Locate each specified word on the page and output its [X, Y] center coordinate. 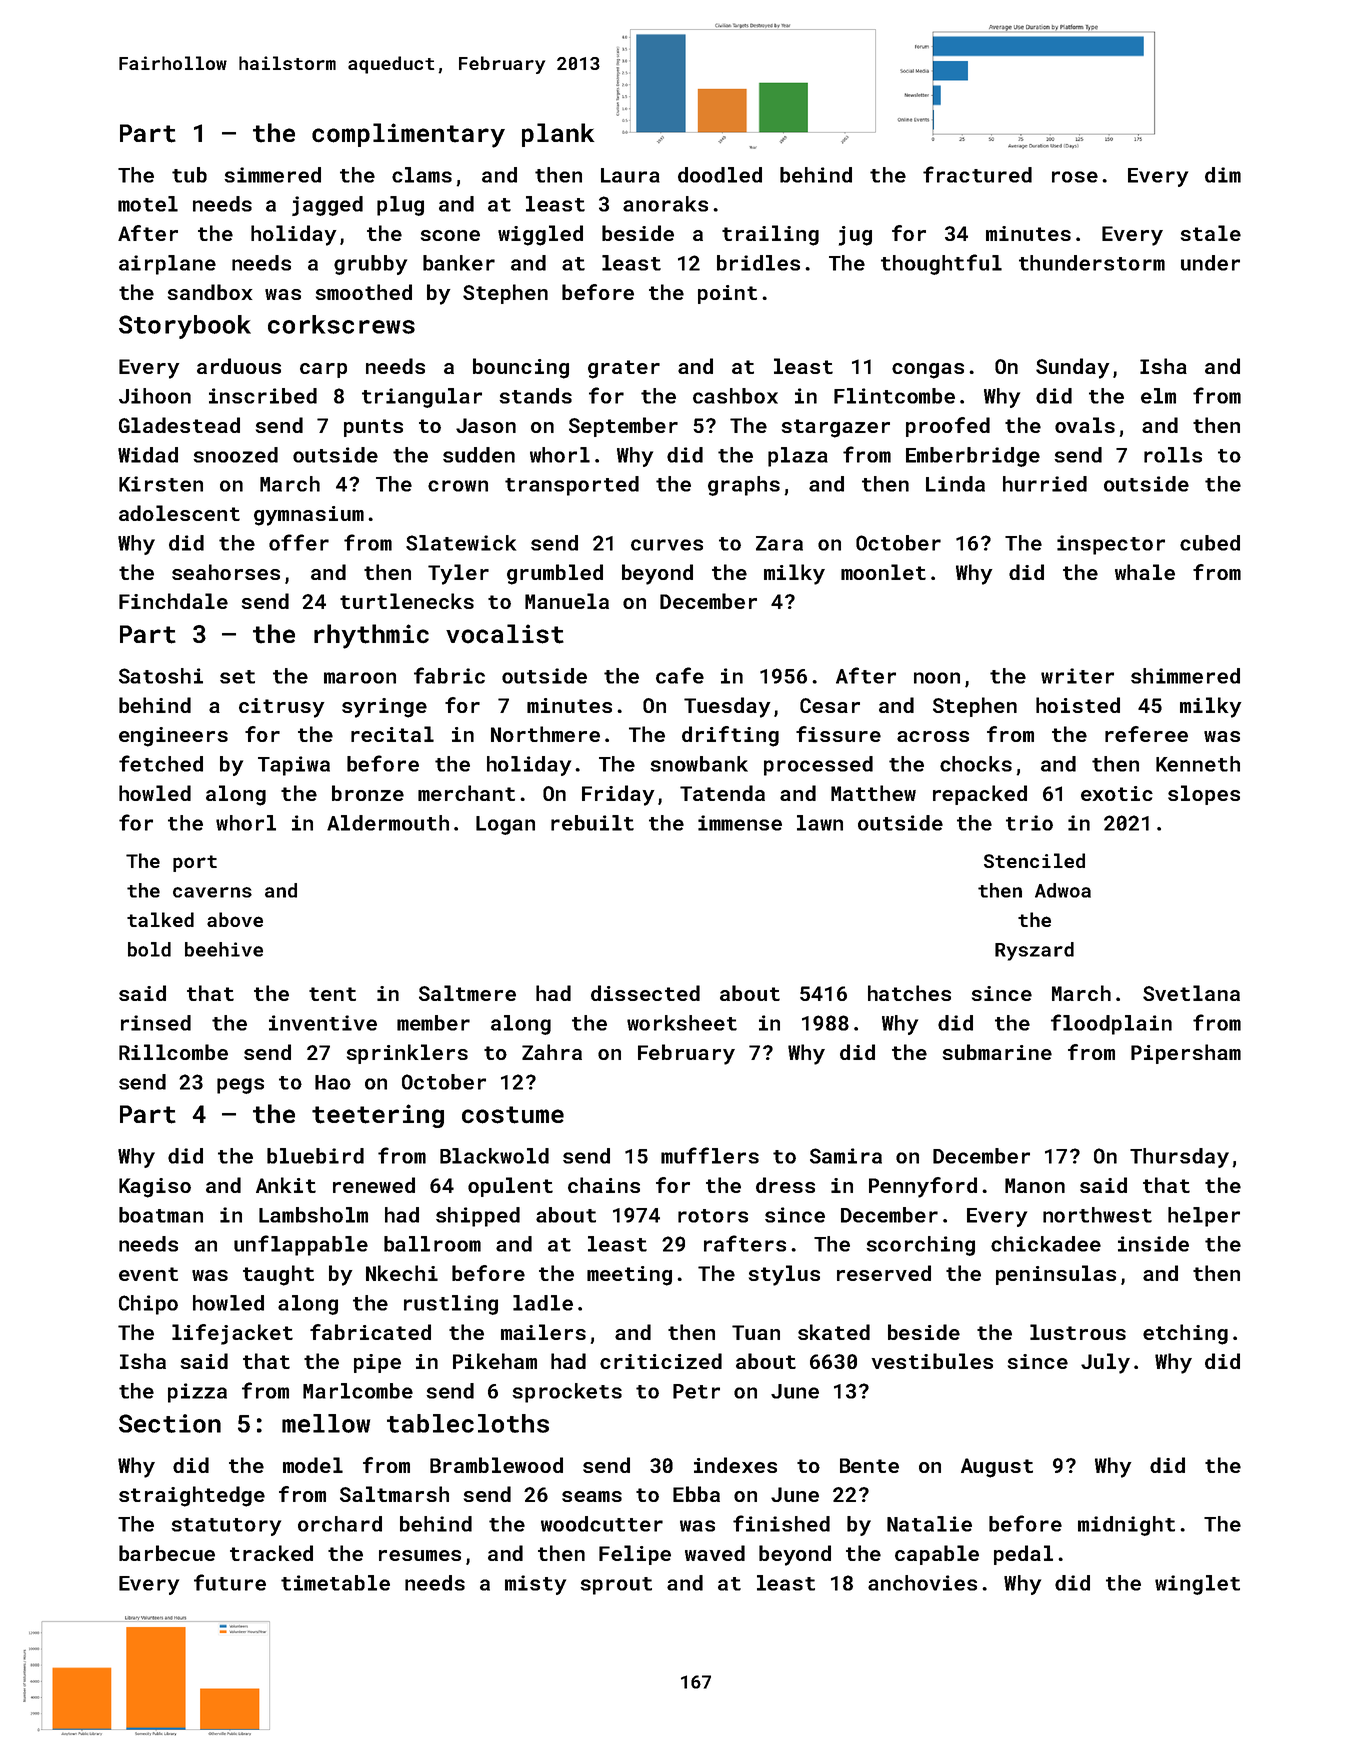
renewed [374, 1185]
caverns [212, 892]
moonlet [883, 572]
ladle [543, 1303]
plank [558, 135]
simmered [272, 175]
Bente [869, 1465]
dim [1223, 175]
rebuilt [592, 823]
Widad [148, 455]
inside [1153, 1244]
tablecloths [468, 1423]
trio [1029, 823]
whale [1145, 572]
